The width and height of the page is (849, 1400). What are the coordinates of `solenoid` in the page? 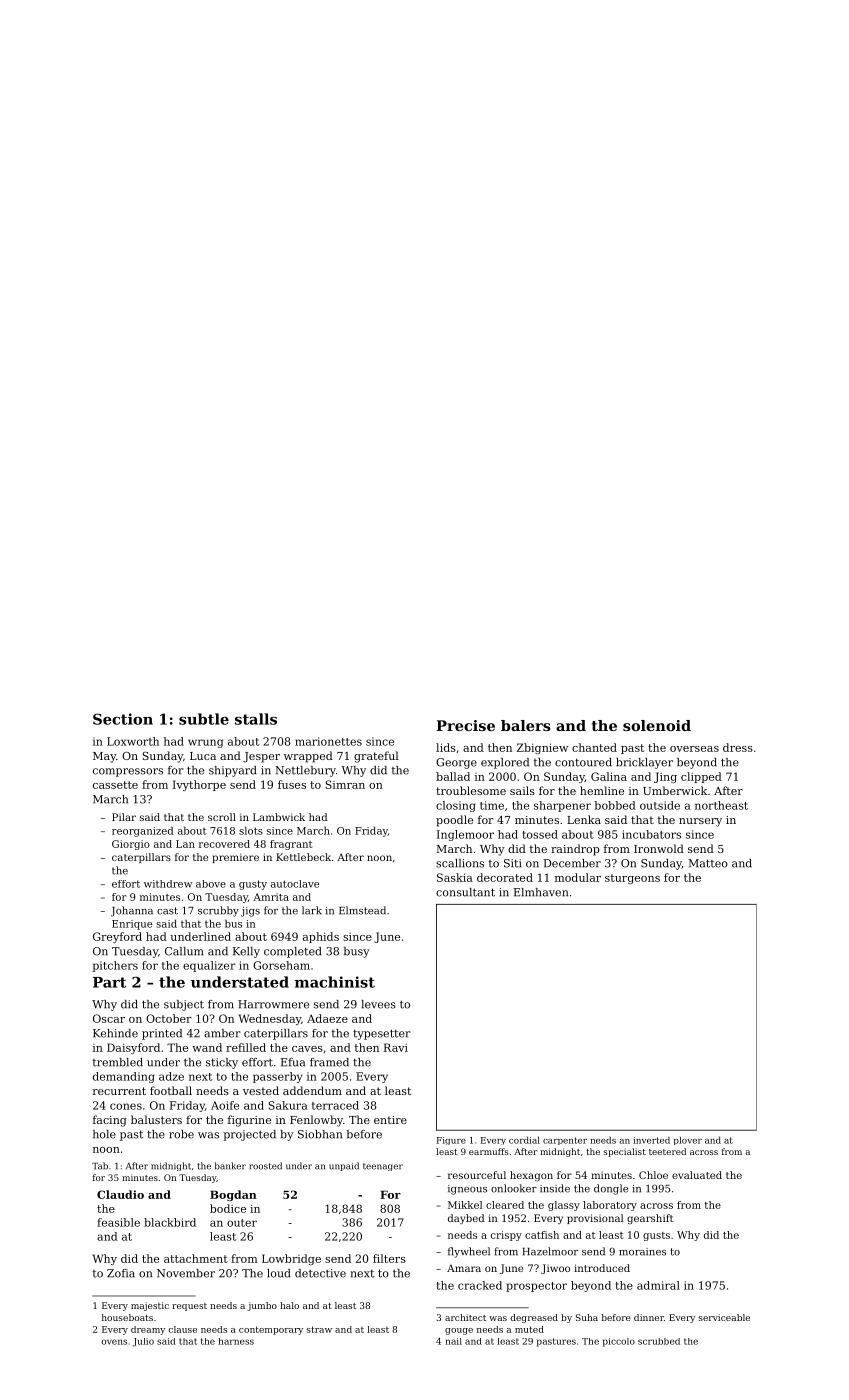 It's located at (657, 725).
